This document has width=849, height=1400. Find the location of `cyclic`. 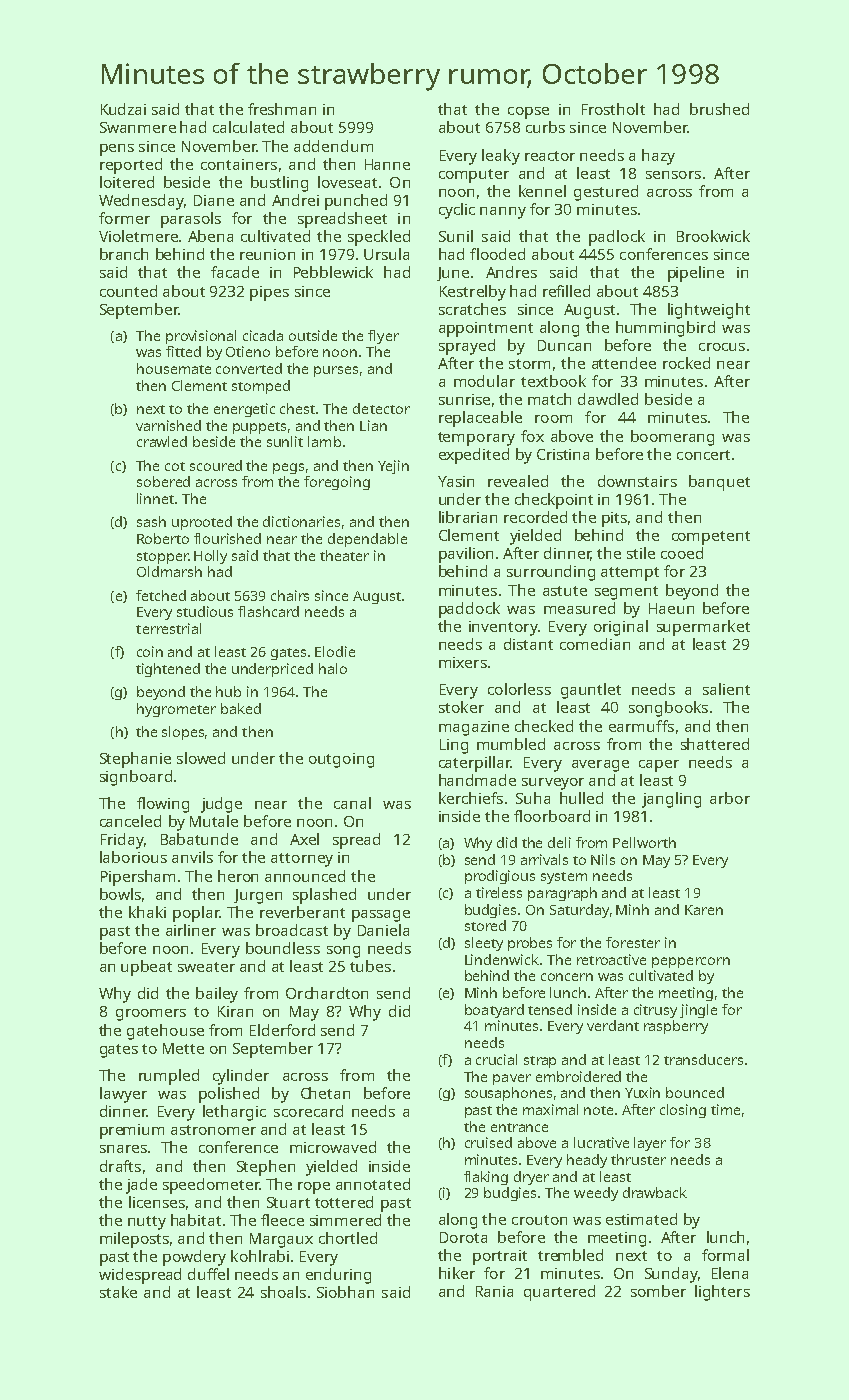

cyclic is located at coordinates (457, 211).
